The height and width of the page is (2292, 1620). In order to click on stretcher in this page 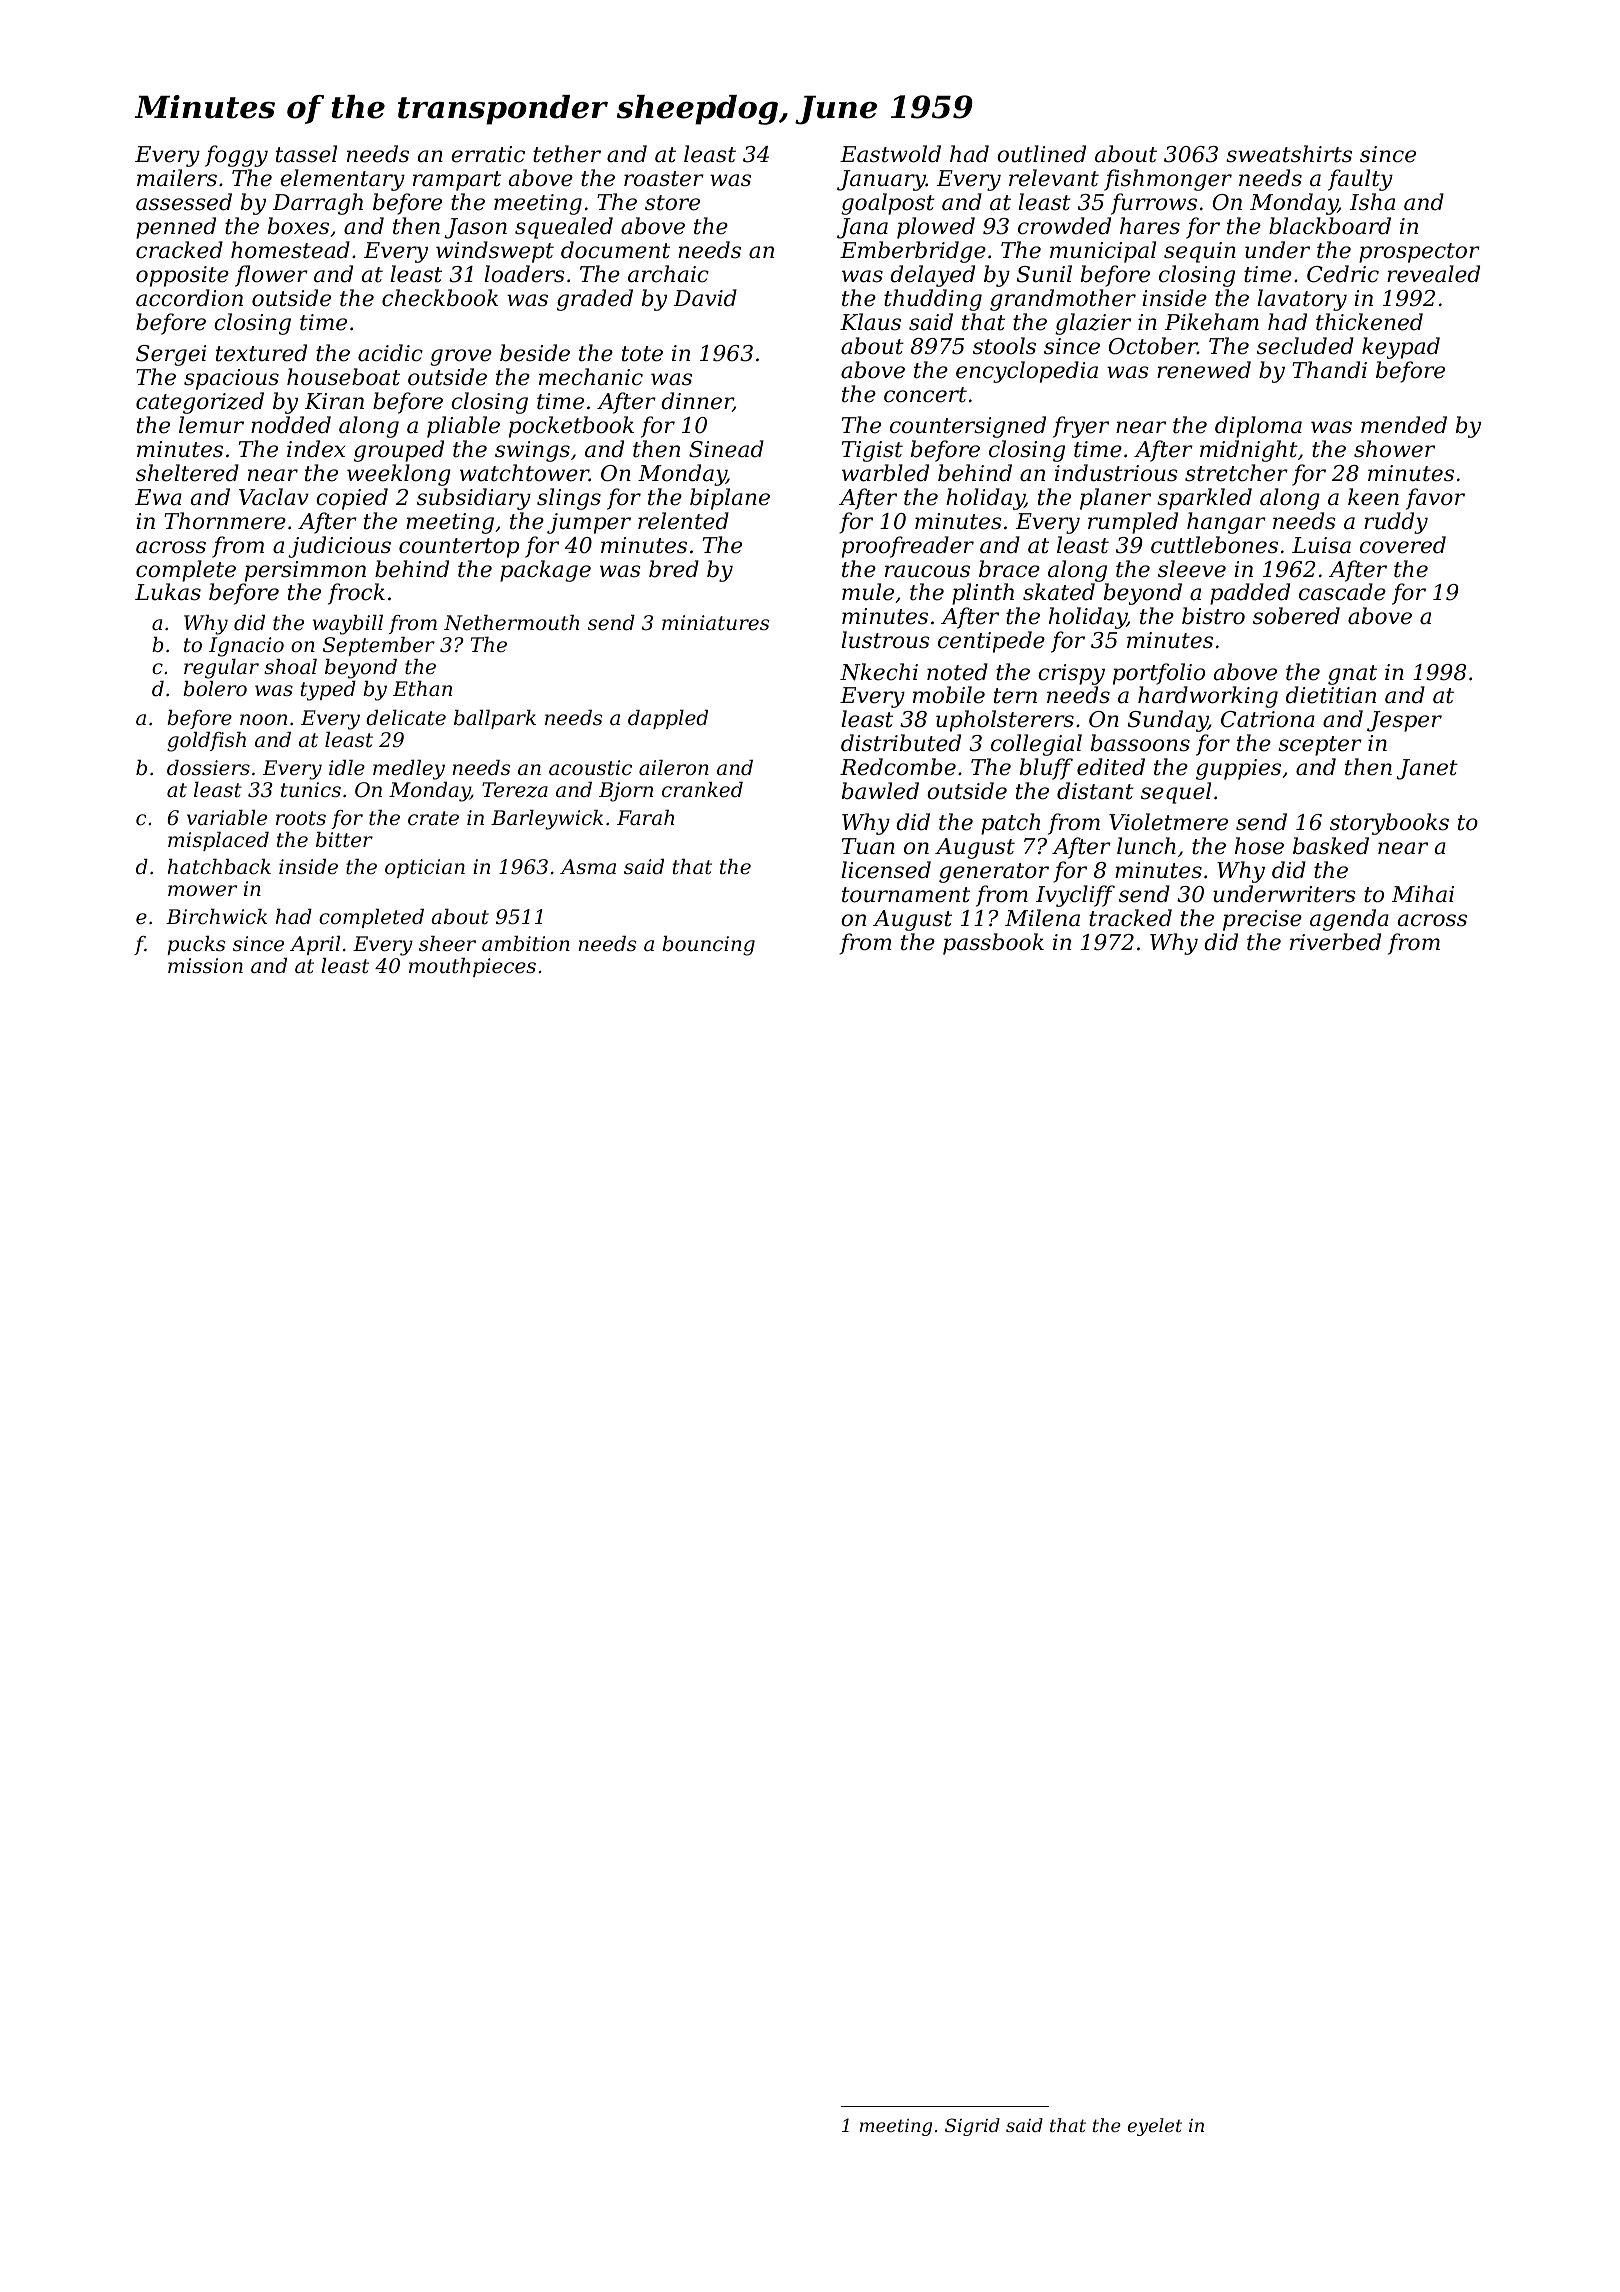, I will do `click(1236, 473)`.
